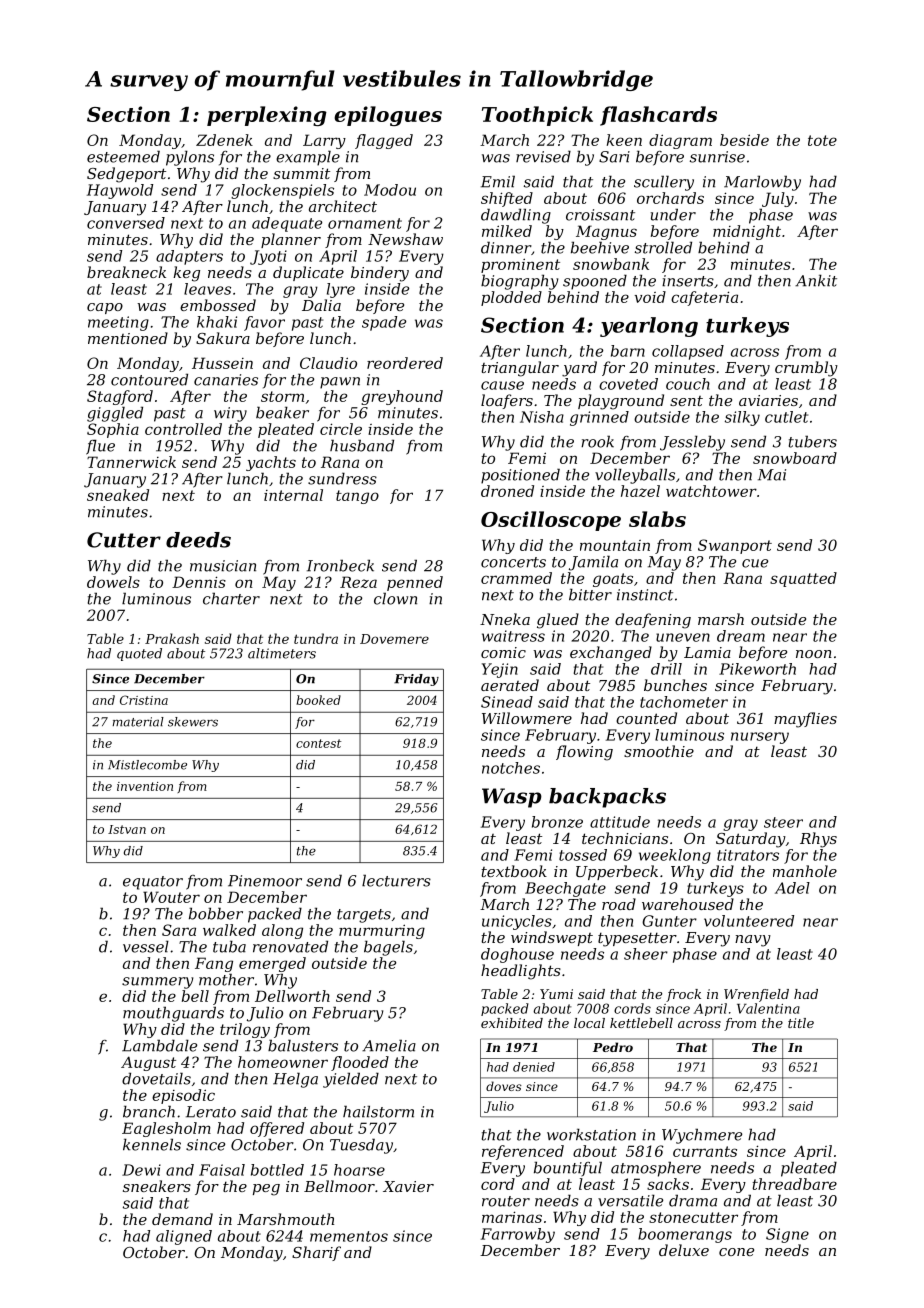 Image resolution: width=924 pixels, height=1308 pixels. What do you see at coordinates (362, 445) in the image?
I see `husband` at bounding box center [362, 445].
